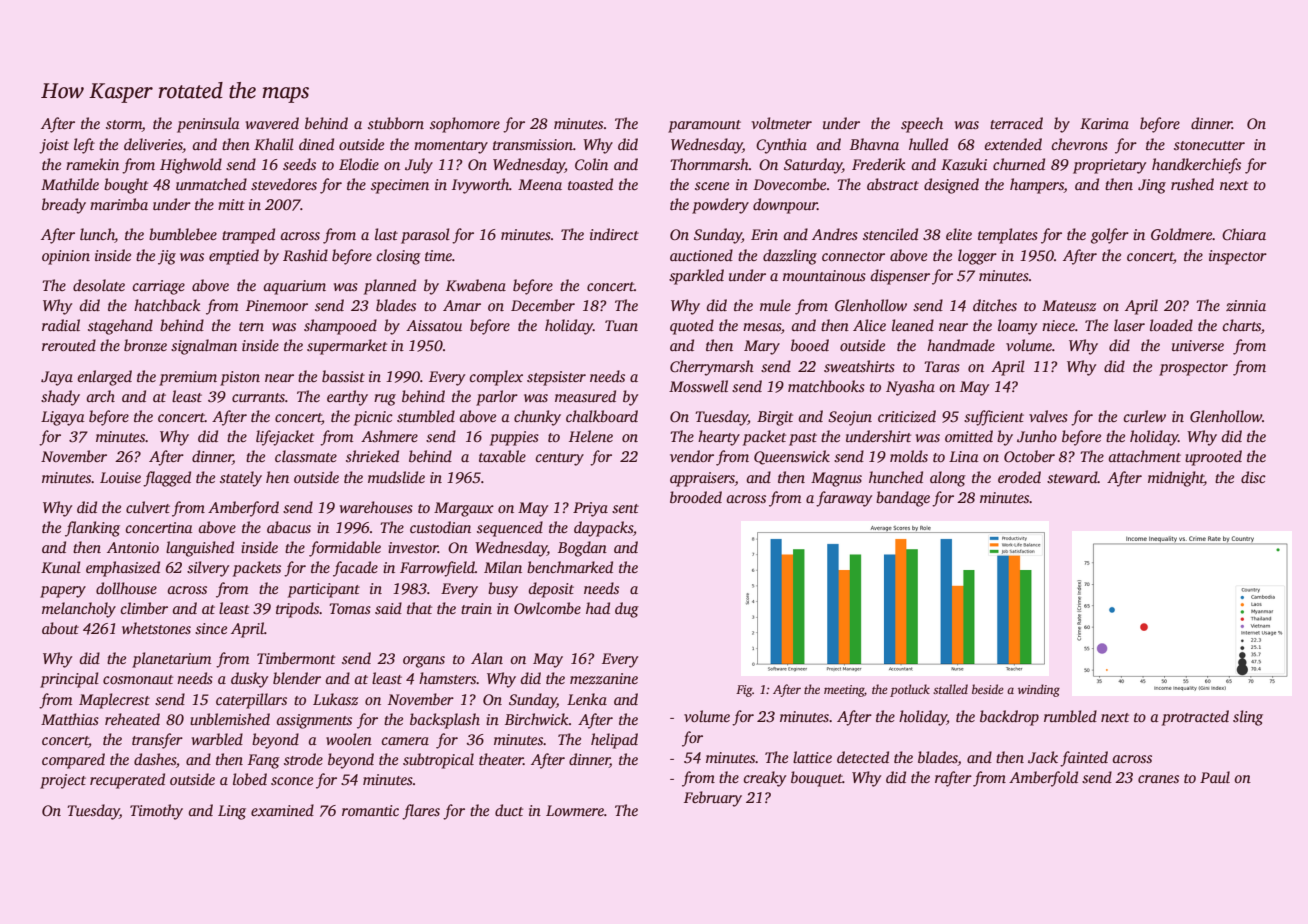 The height and width of the image is (924, 1308). What do you see at coordinates (696, 277) in the image?
I see `sparkled` at bounding box center [696, 277].
